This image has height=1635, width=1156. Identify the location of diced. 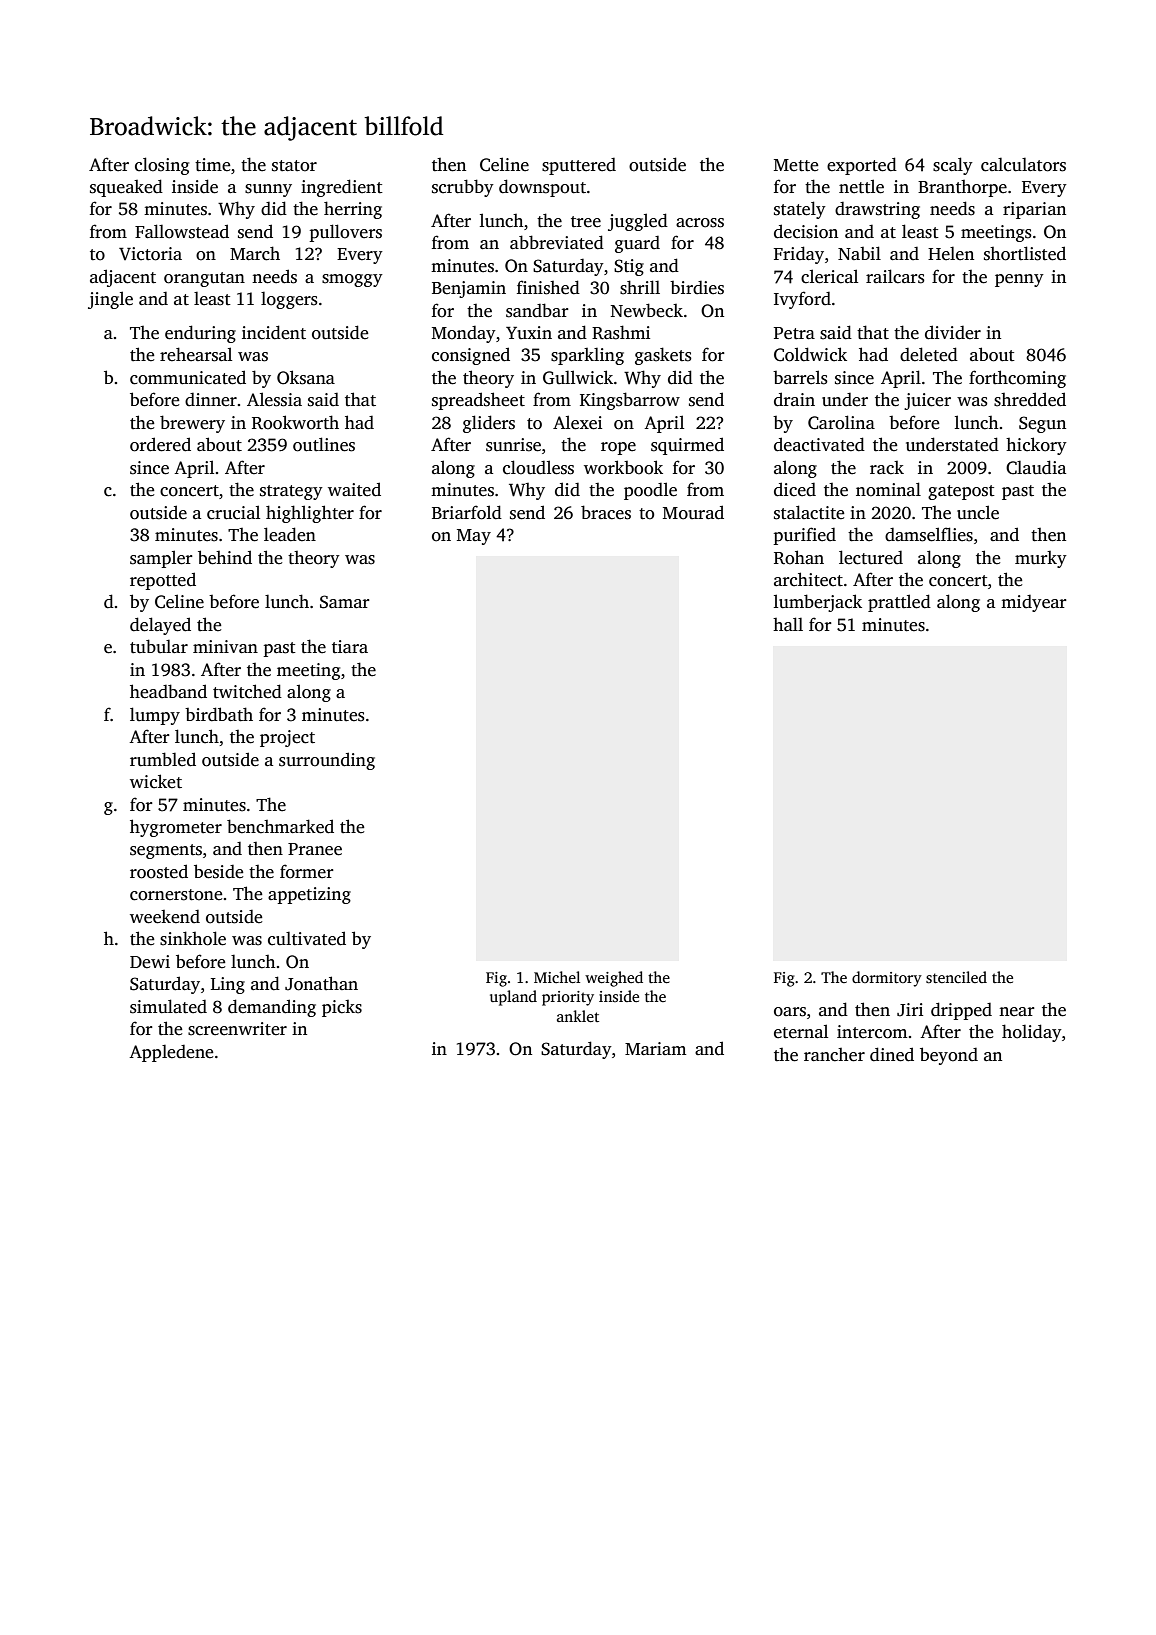
(795, 489).
